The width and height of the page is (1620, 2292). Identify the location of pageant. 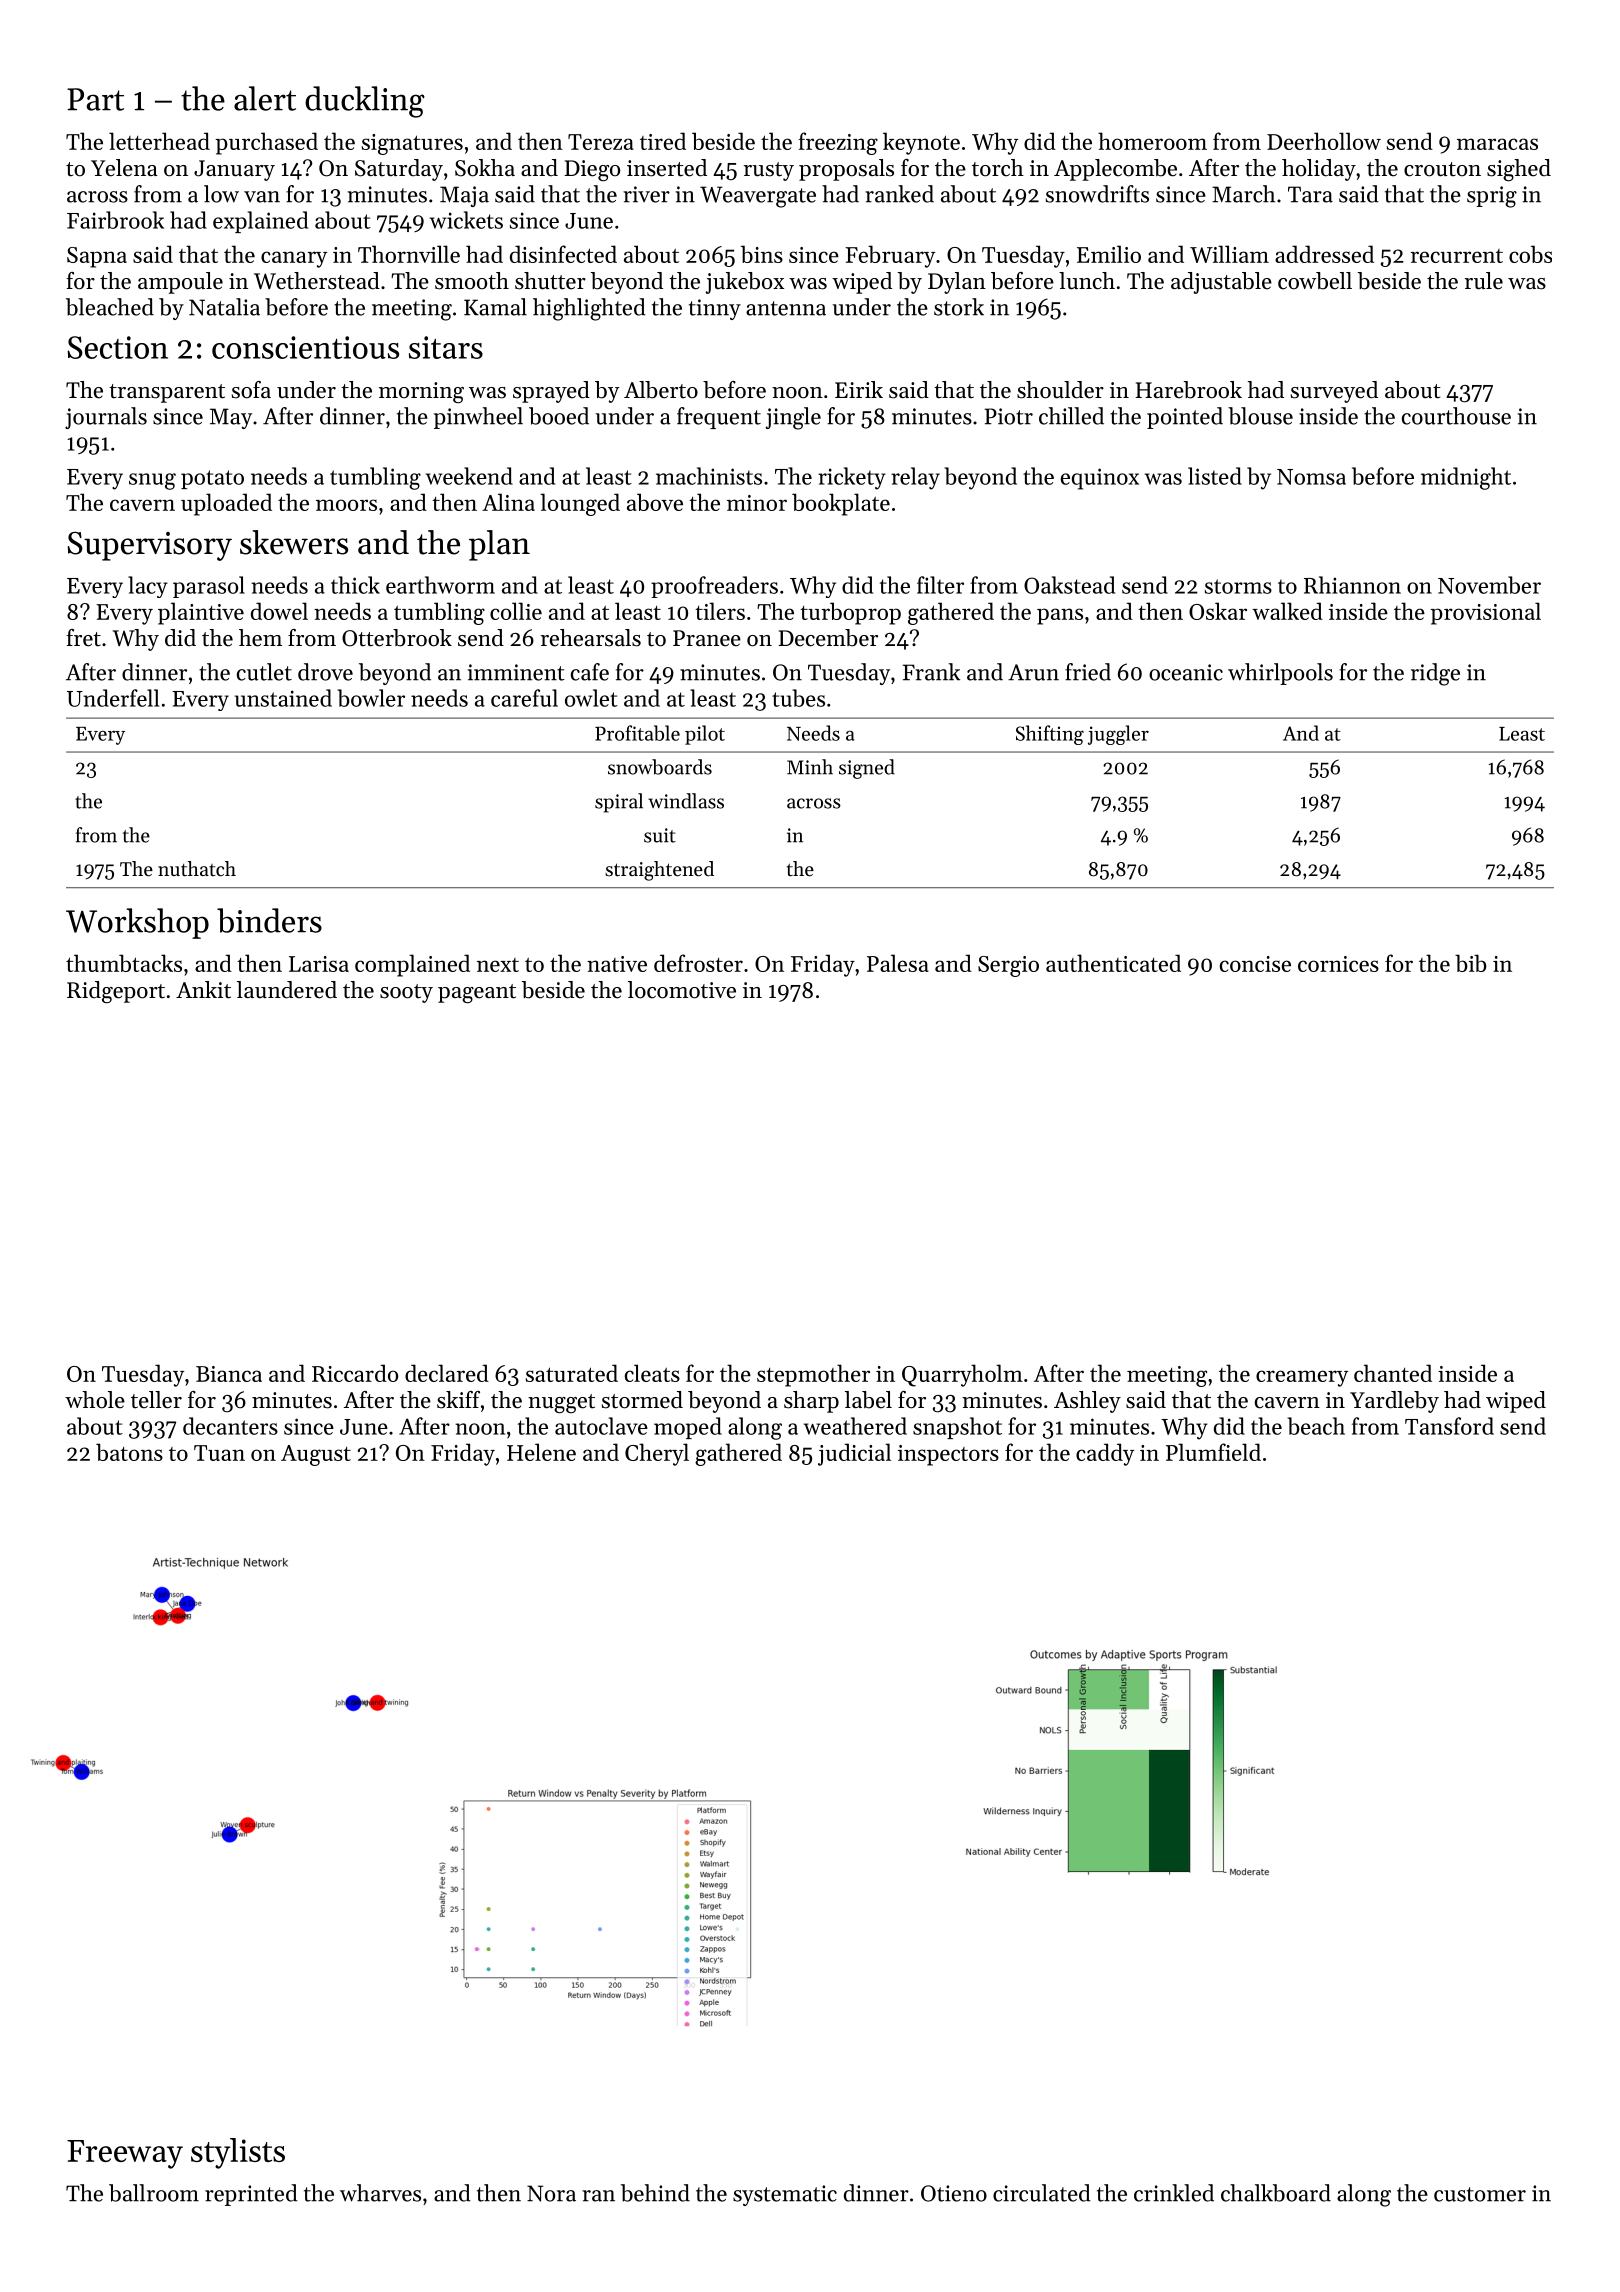
(477, 993).
